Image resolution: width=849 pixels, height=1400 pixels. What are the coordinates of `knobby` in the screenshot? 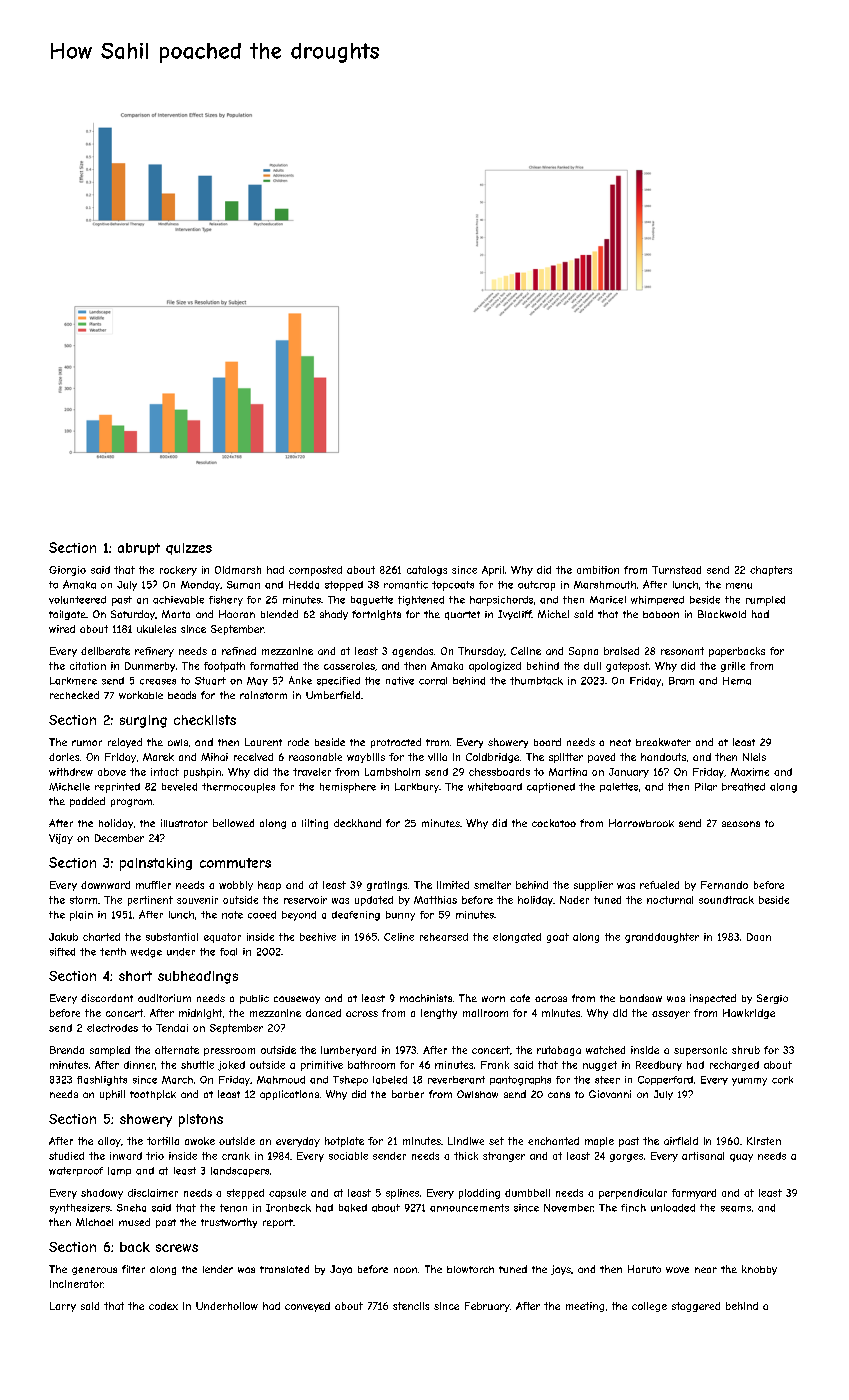 It's located at (759, 1270).
